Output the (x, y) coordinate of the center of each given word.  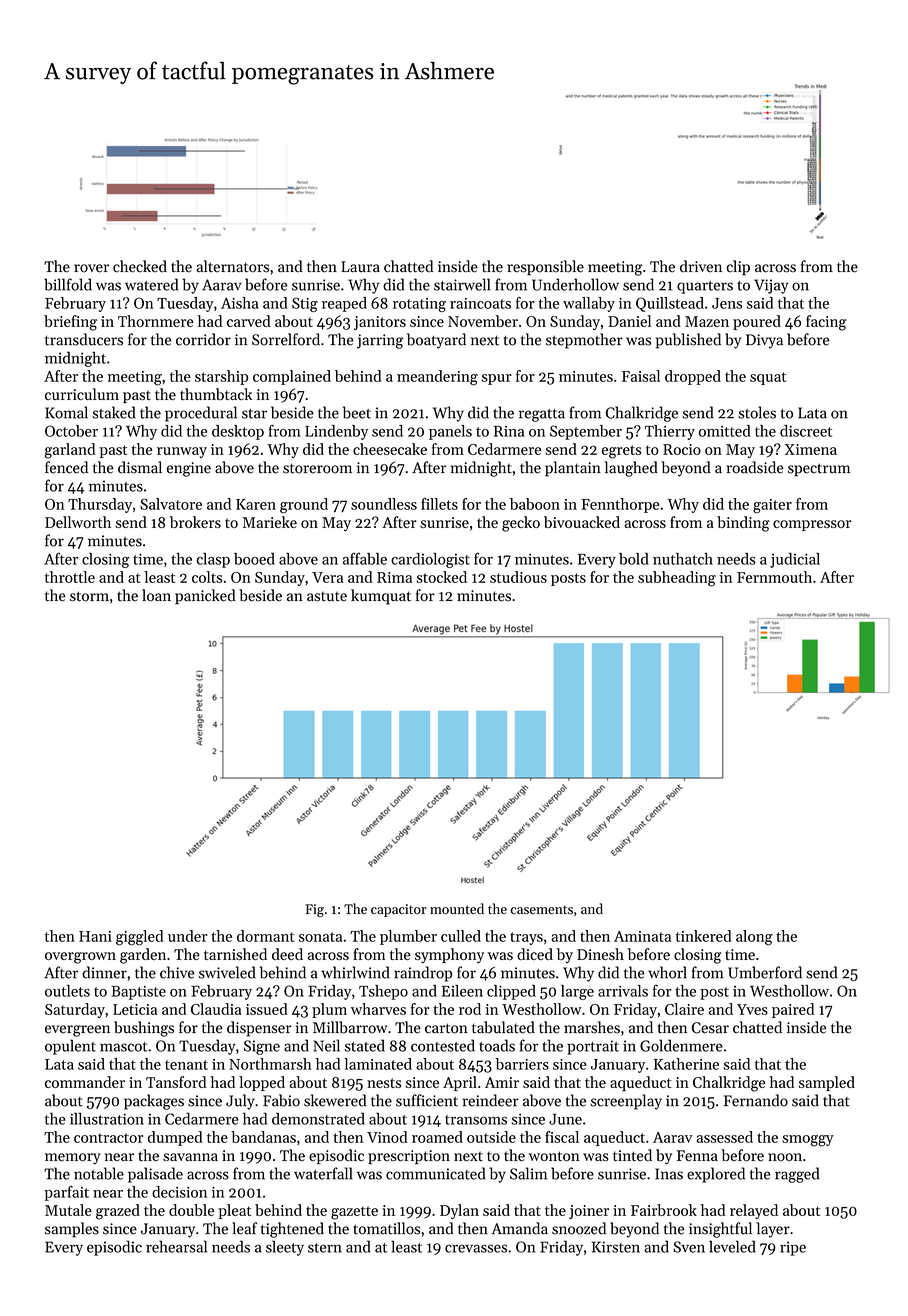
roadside (755, 467)
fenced (66, 467)
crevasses (476, 1248)
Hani (95, 936)
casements (542, 910)
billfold (68, 284)
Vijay (771, 286)
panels (450, 432)
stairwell (462, 284)
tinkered (704, 936)
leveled (732, 1246)
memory (73, 1159)
